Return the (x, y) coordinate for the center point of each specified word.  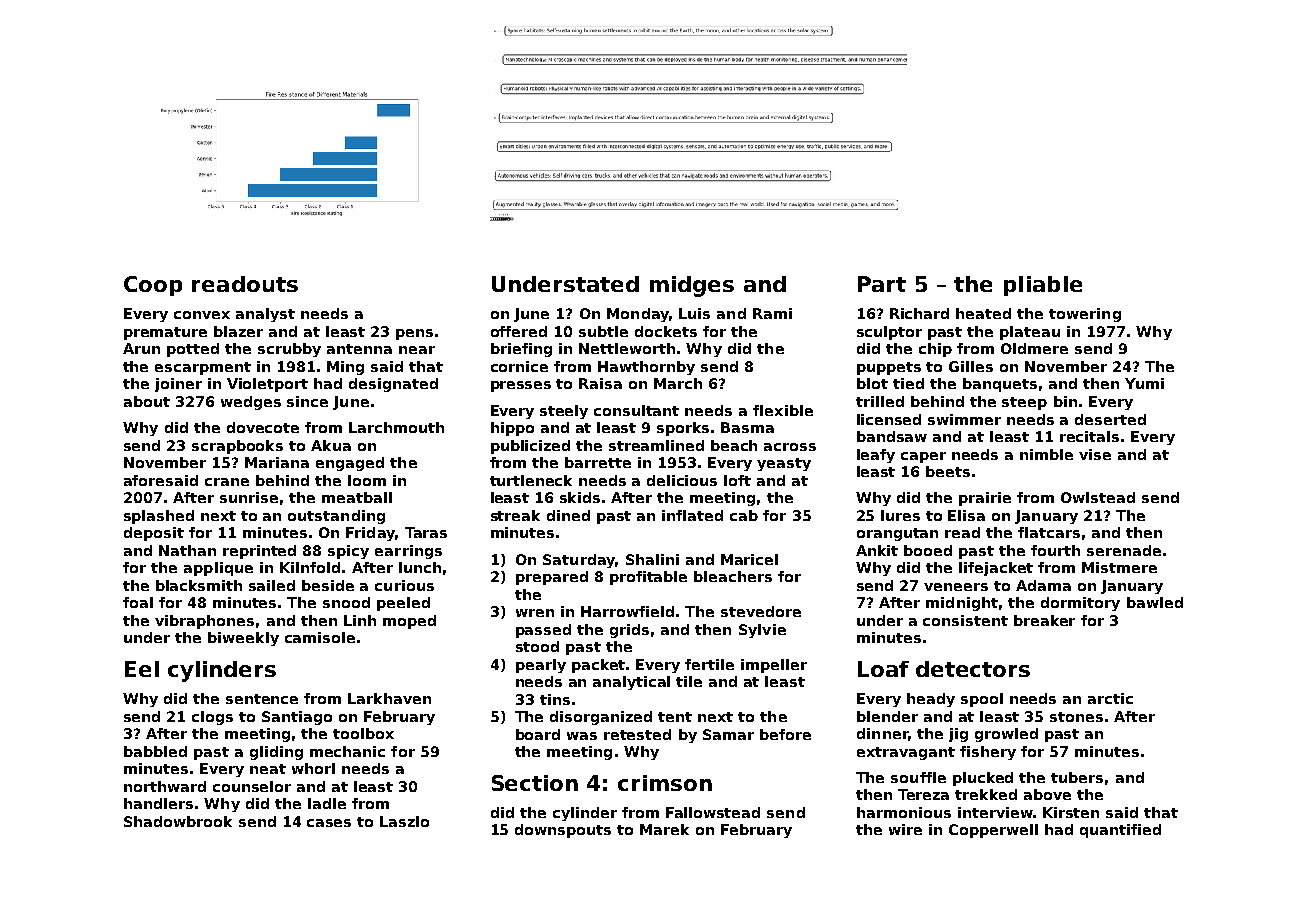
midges (692, 286)
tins (555, 699)
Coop (153, 286)
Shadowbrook (178, 821)
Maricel (749, 559)
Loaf (883, 669)
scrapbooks (237, 447)
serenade (1124, 550)
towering (1085, 315)
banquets (1000, 385)
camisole (320, 637)
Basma (747, 427)
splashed (159, 517)
